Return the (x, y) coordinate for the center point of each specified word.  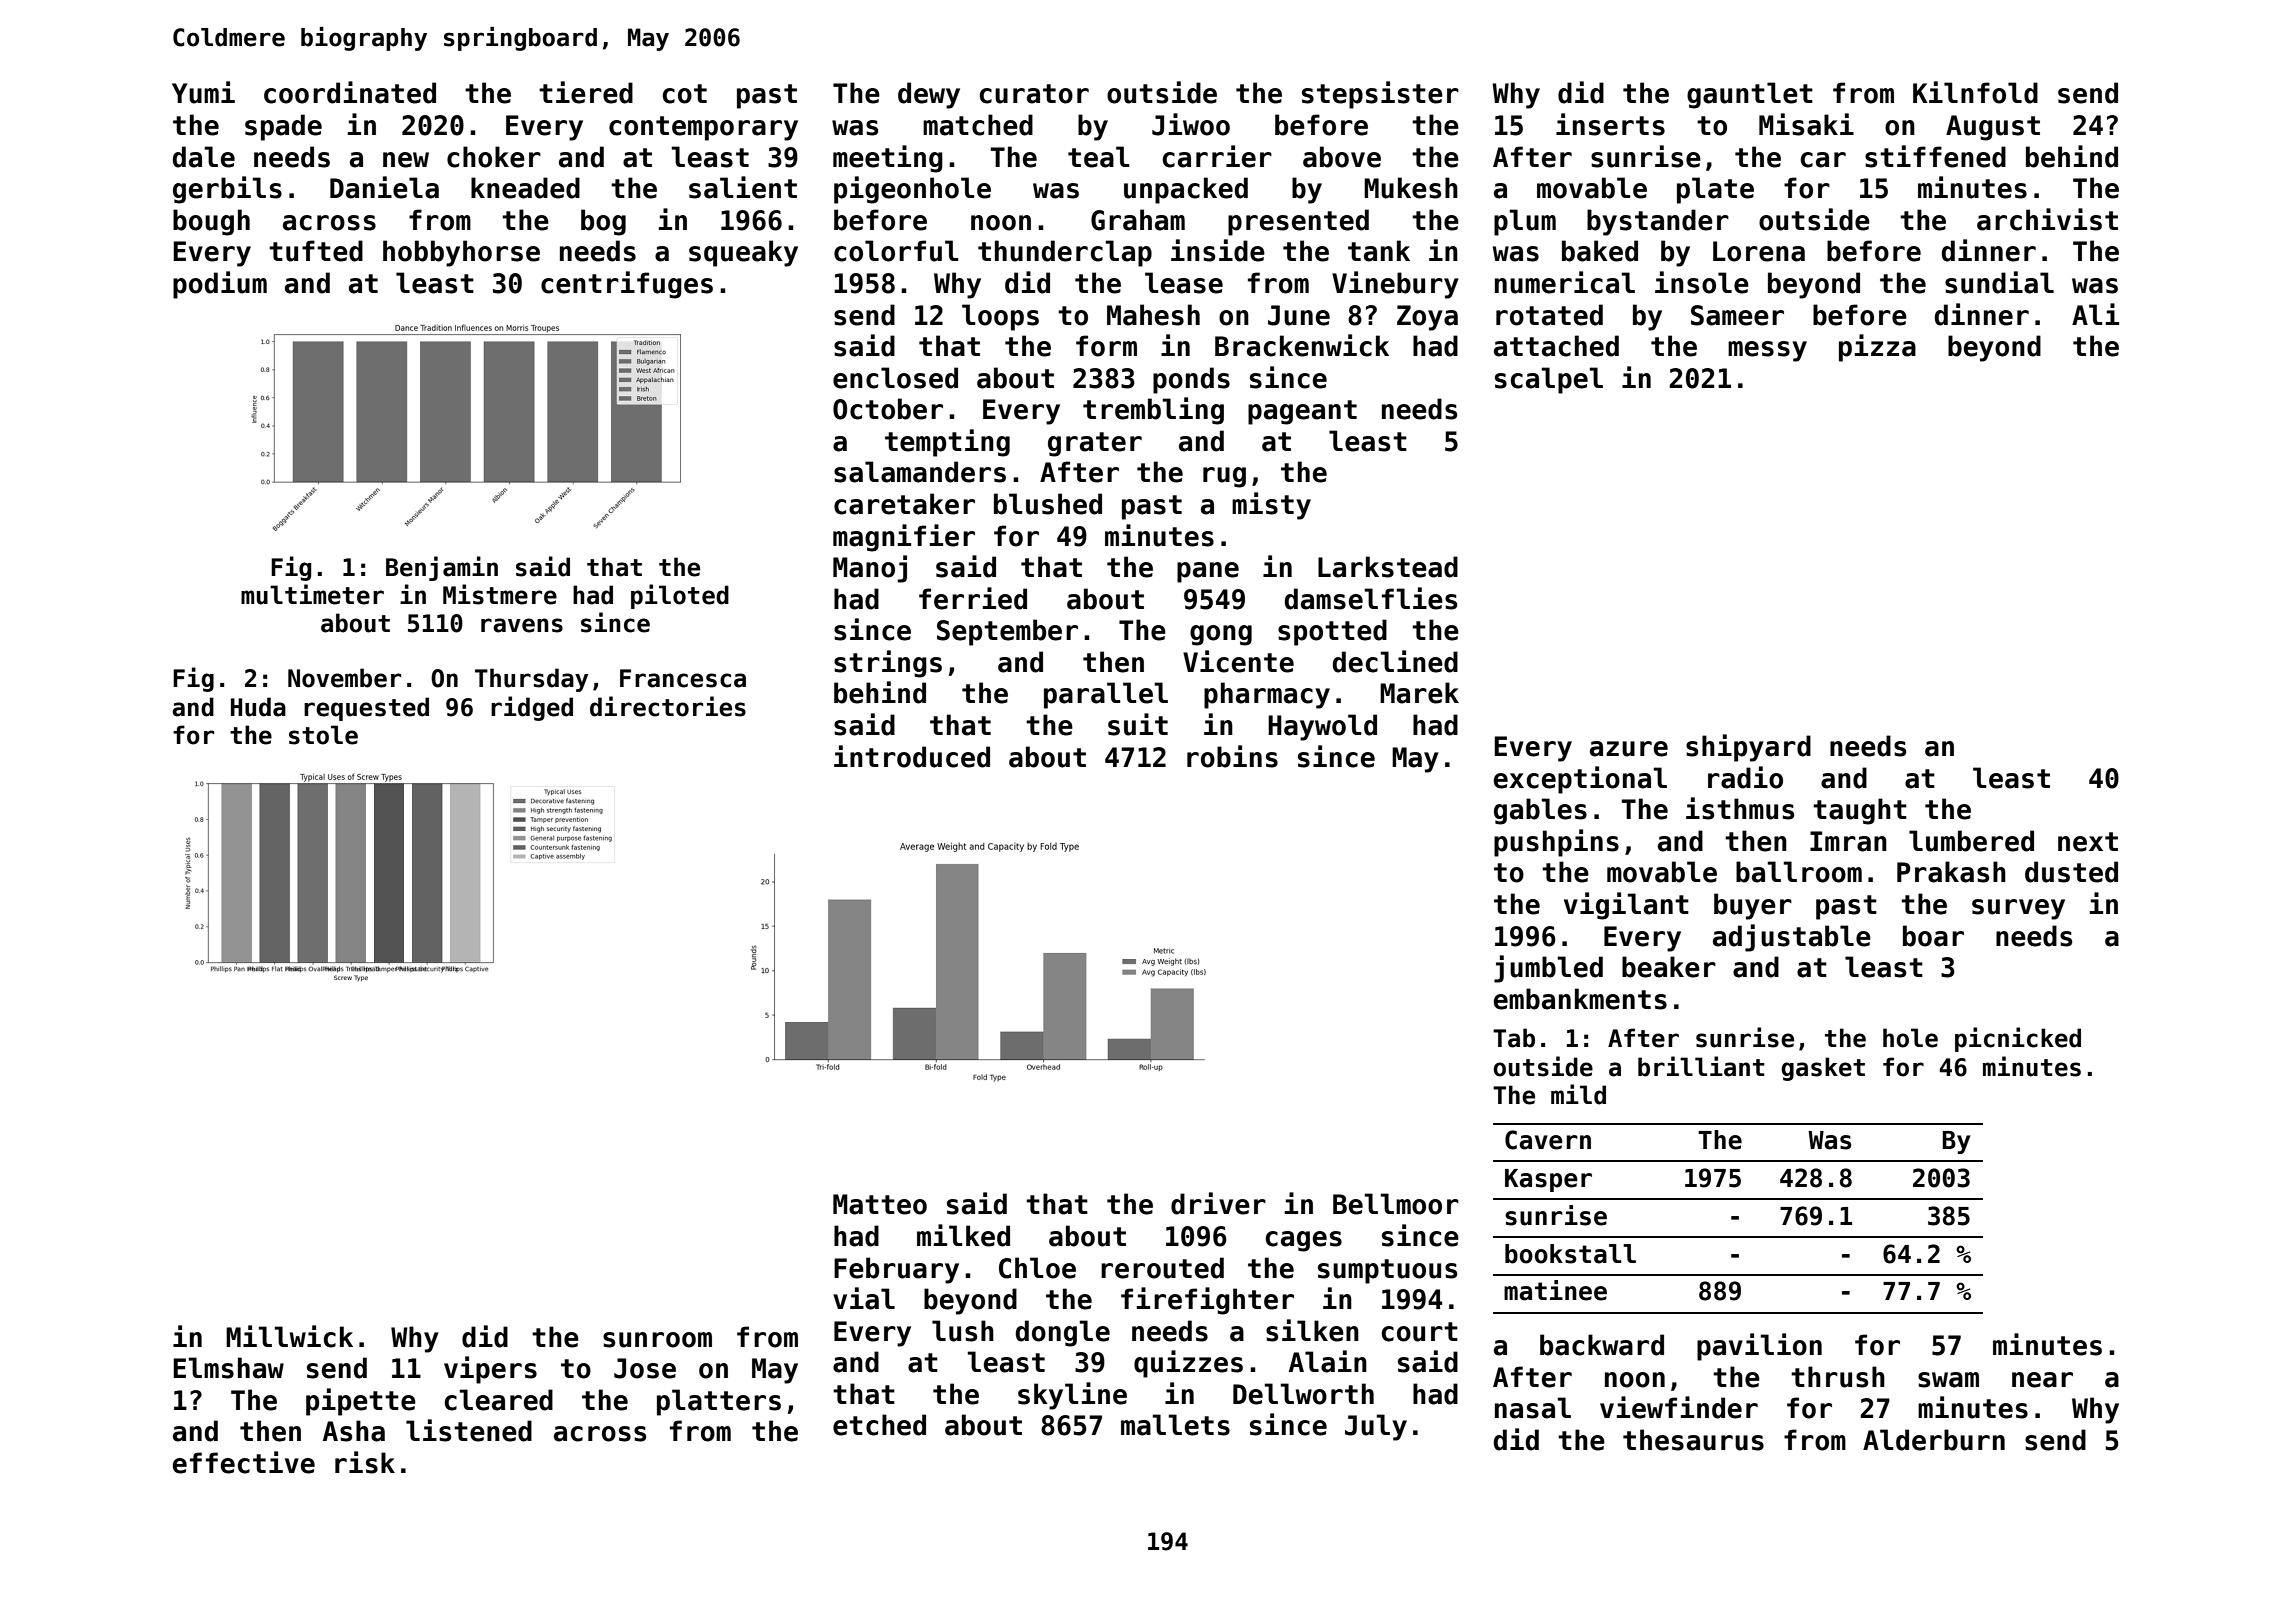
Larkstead (1388, 567)
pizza (1877, 348)
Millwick (289, 1336)
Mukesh (1411, 188)
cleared (499, 1400)
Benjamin (442, 568)
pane (1208, 572)
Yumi (203, 92)
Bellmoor (1396, 1204)
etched (879, 1425)
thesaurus (1693, 1440)
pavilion (1759, 1347)
